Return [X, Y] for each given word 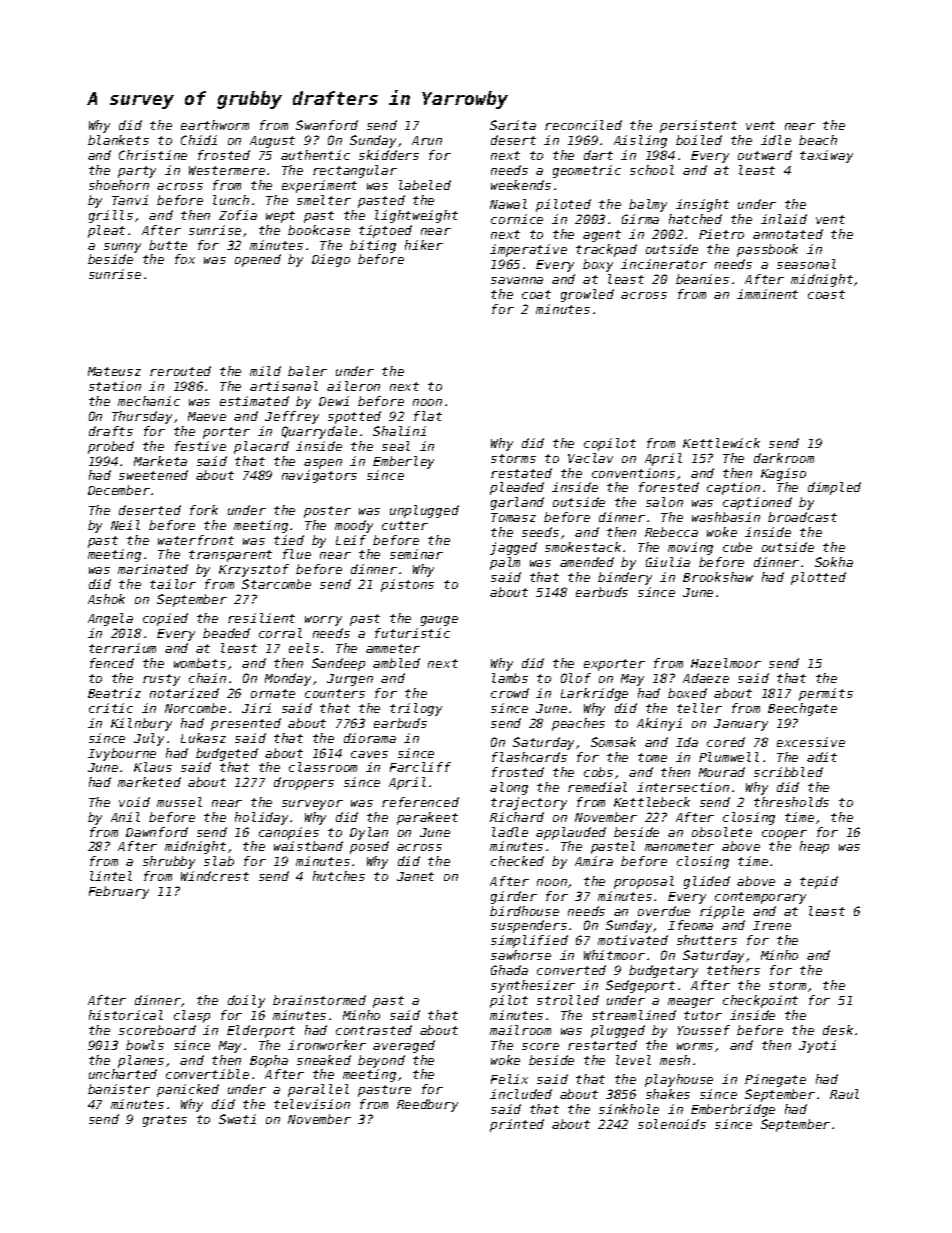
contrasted [374, 1030]
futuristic [412, 633]
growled [587, 295]
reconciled [583, 125]
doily [246, 1001]
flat [428, 416]
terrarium [122, 648]
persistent [698, 126]
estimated [254, 401]
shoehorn [119, 185]
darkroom [784, 458]
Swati [237, 1119]
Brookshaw [718, 577]
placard [261, 447]
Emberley [403, 462]
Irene [772, 925]
